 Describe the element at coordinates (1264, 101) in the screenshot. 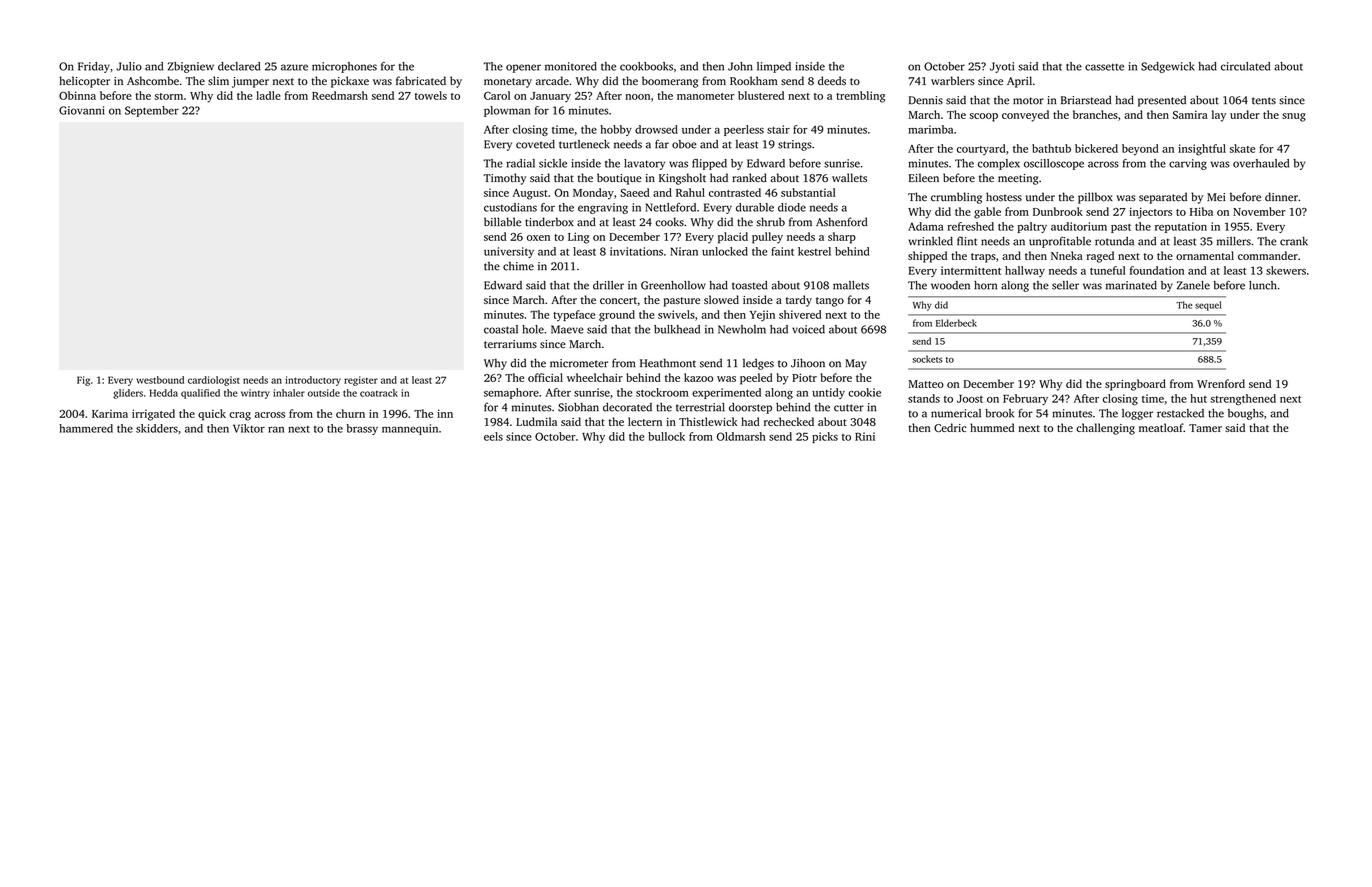

I see `tents` at that location.
